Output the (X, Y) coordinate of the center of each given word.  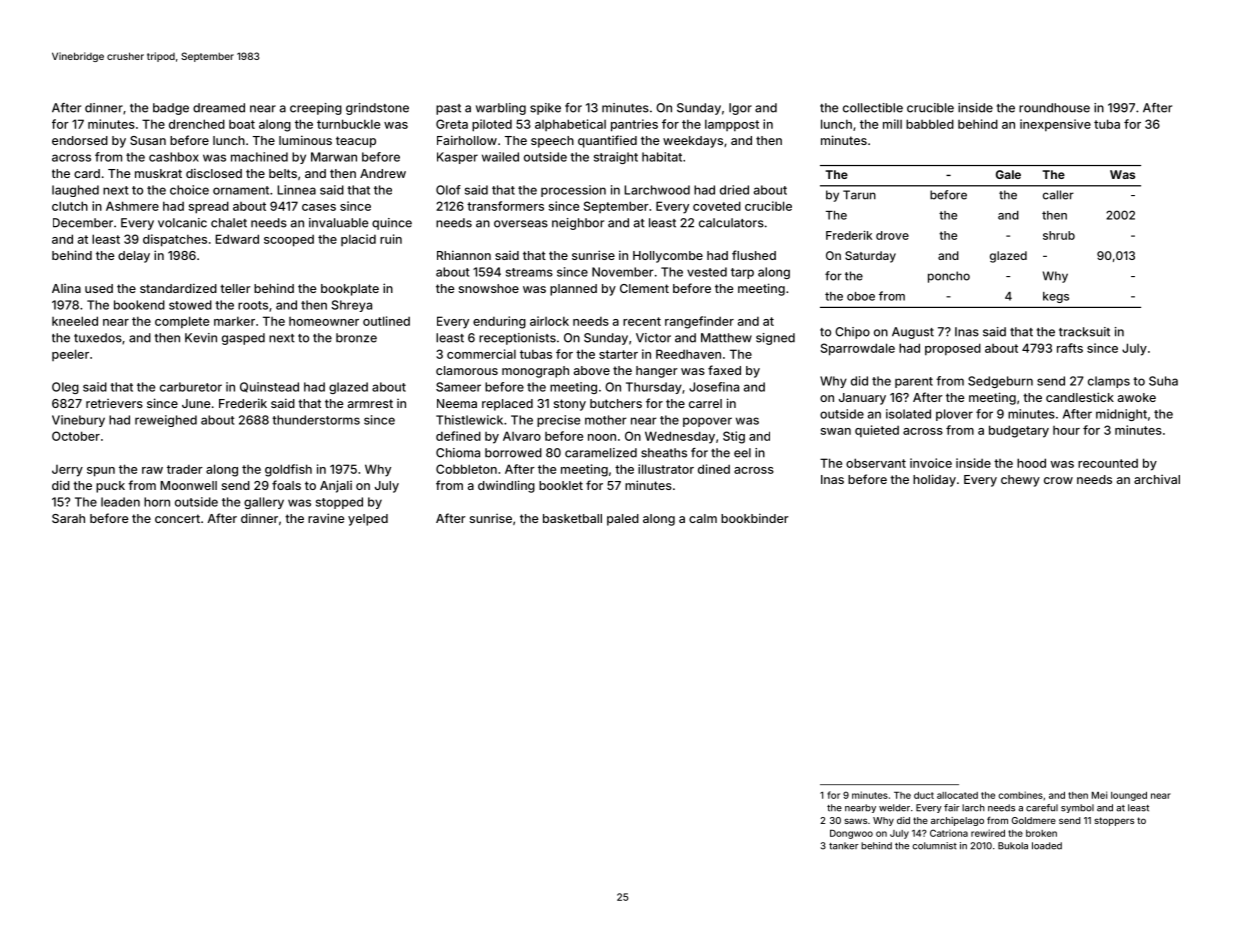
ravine (326, 518)
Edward (237, 239)
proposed (953, 349)
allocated (957, 795)
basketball (572, 518)
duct (924, 795)
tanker (844, 846)
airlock (549, 321)
